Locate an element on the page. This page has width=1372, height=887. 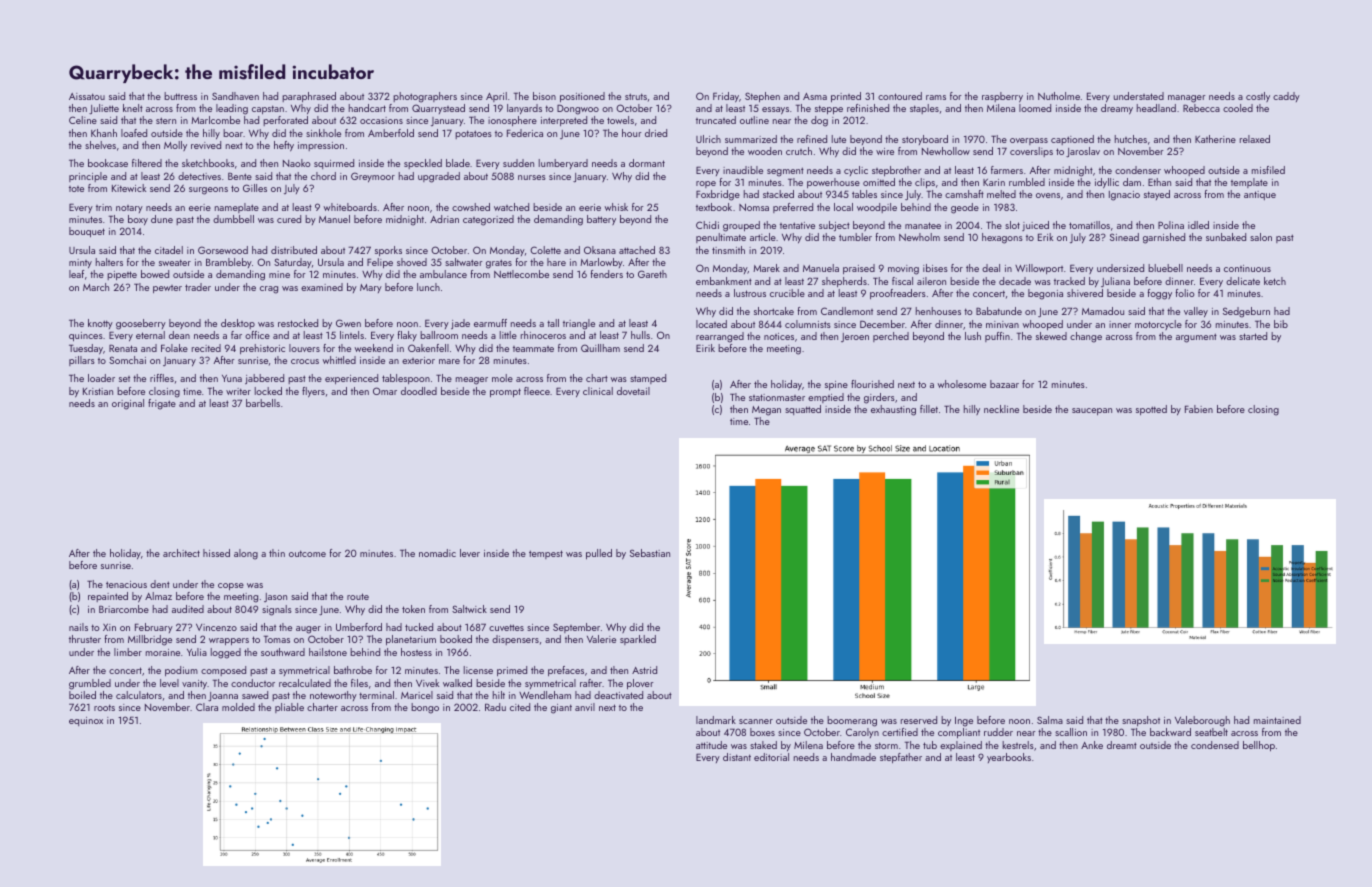
leaf is located at coordinates (76, 274).
